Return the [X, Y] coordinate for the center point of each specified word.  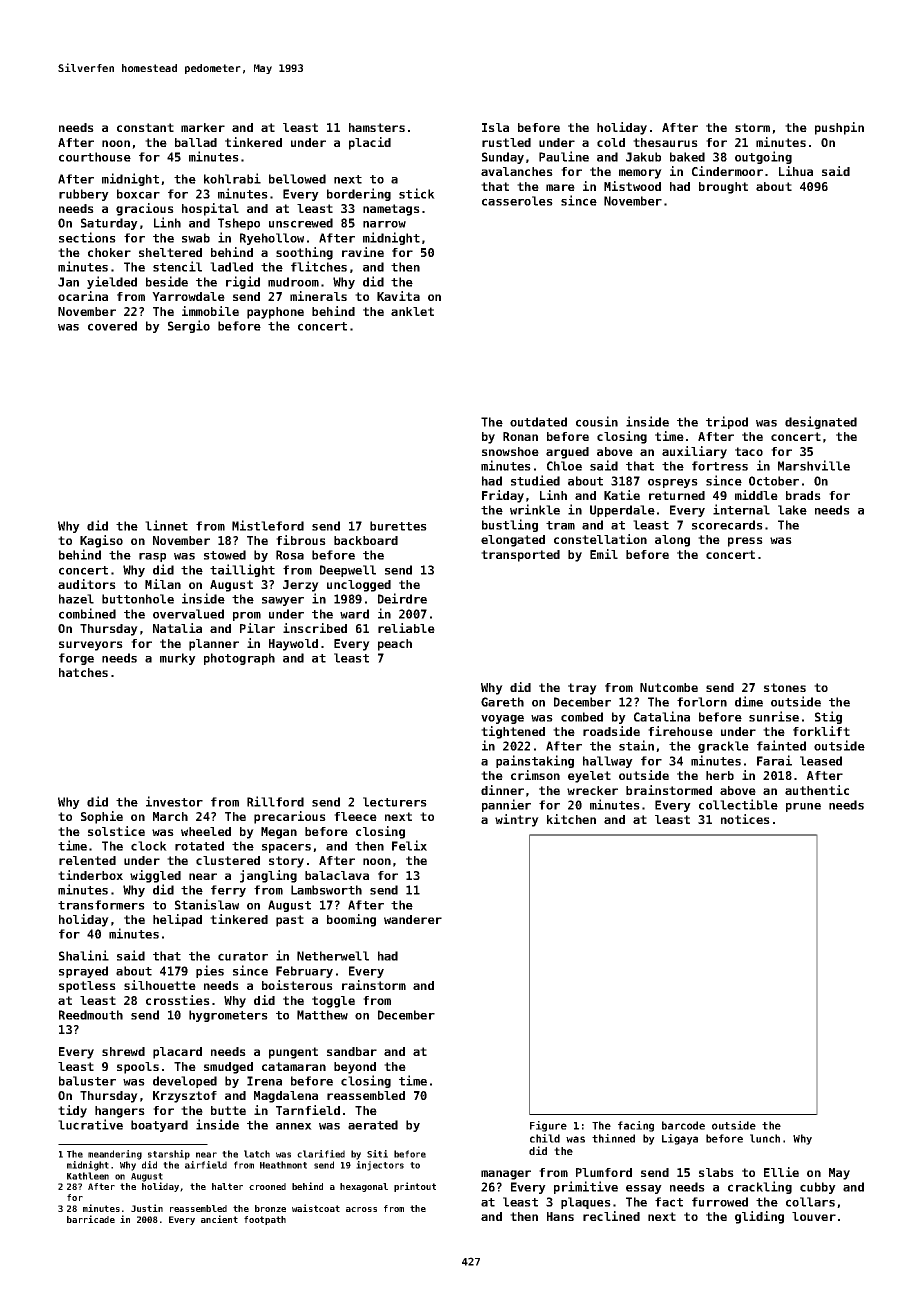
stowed [225, 555]
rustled [506, 142]
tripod [727, 422]
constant [145, 127]
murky [178, 659]
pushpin [839, 128]
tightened [513, 732]
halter [227, 1186]
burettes [398, 526]
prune [803, 807]
